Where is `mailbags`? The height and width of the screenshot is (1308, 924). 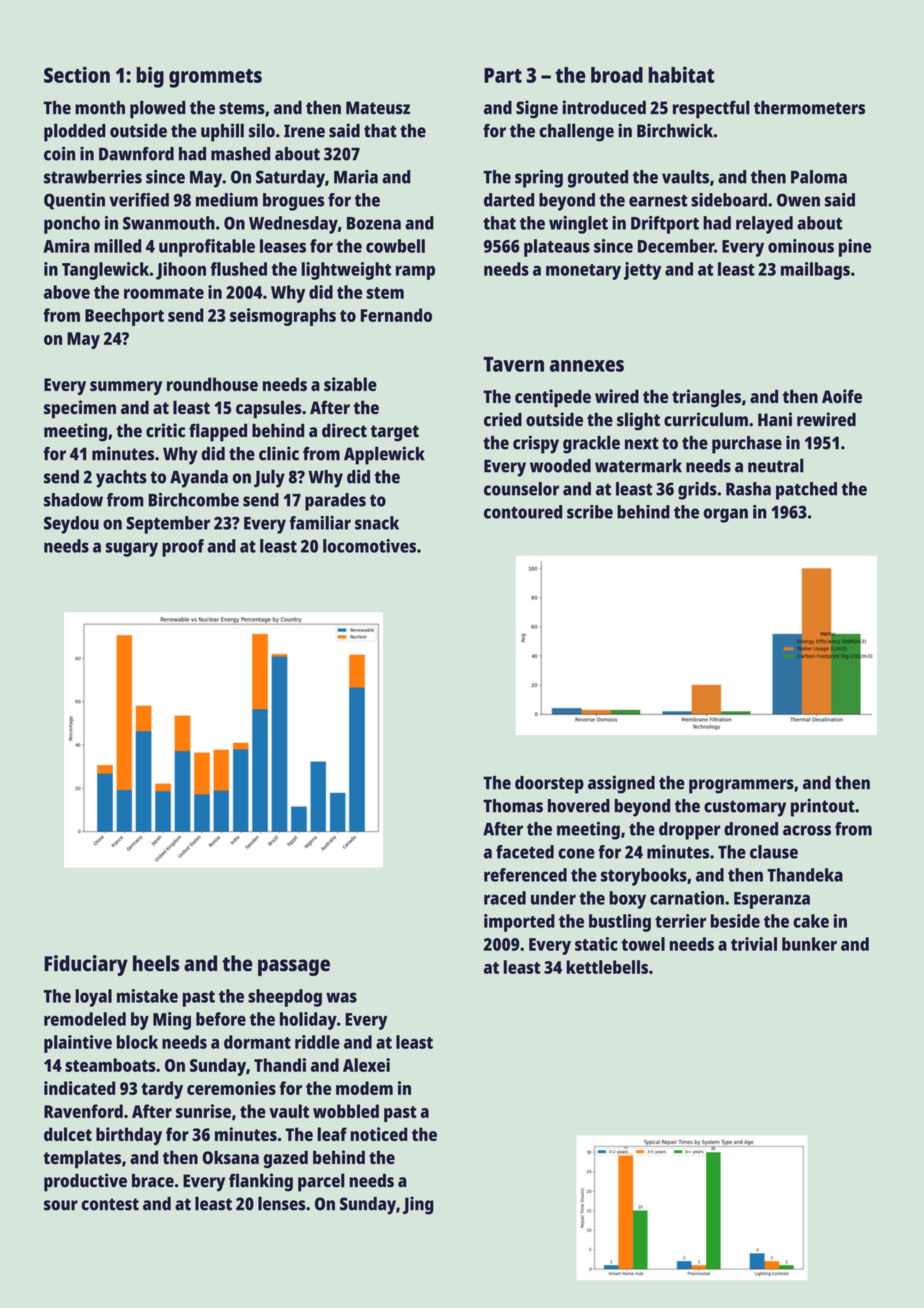
mailbags is located at coordinates (815, 271).
